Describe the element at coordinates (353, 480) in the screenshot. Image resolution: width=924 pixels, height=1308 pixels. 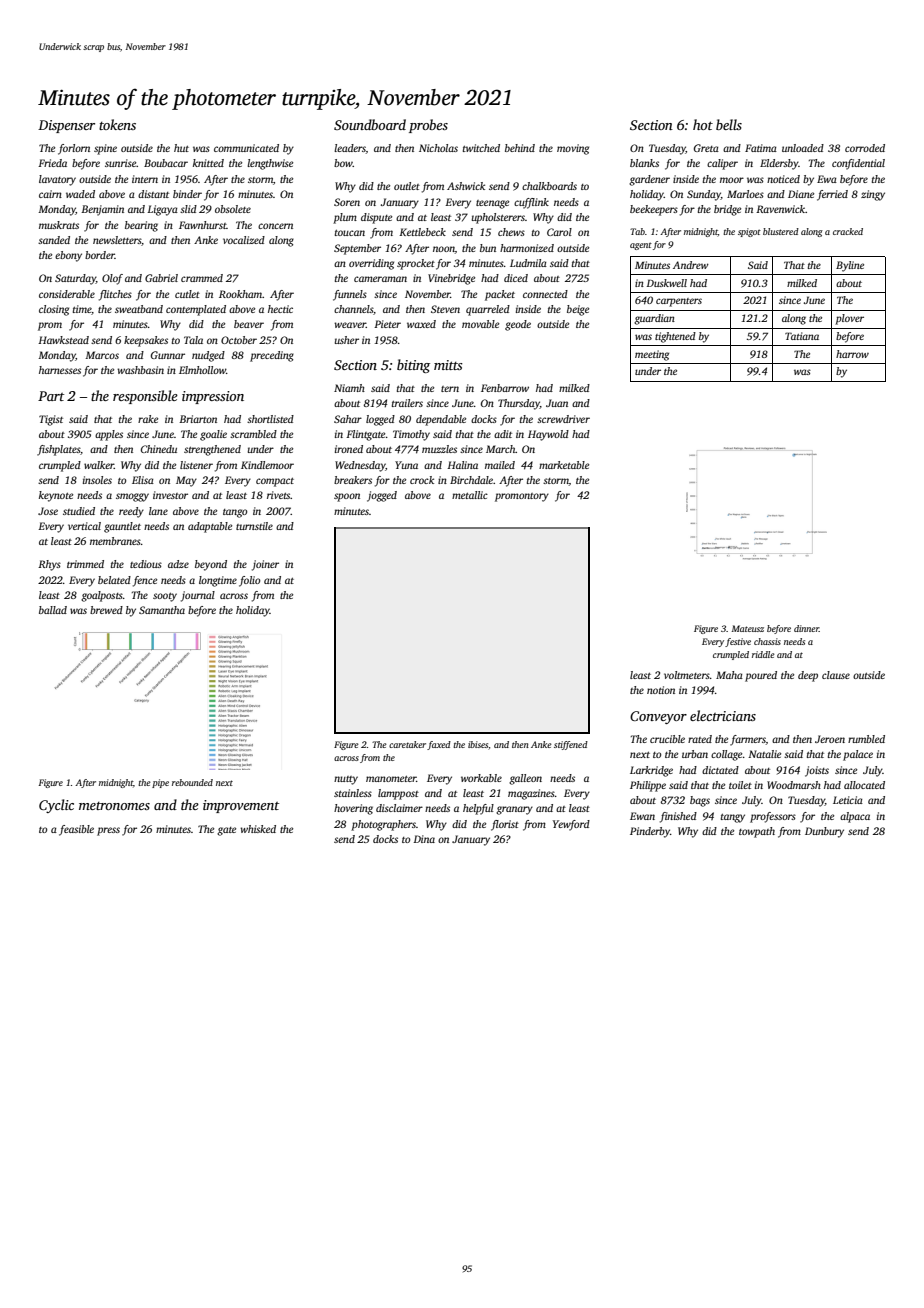
I see `breakers` at that location.
